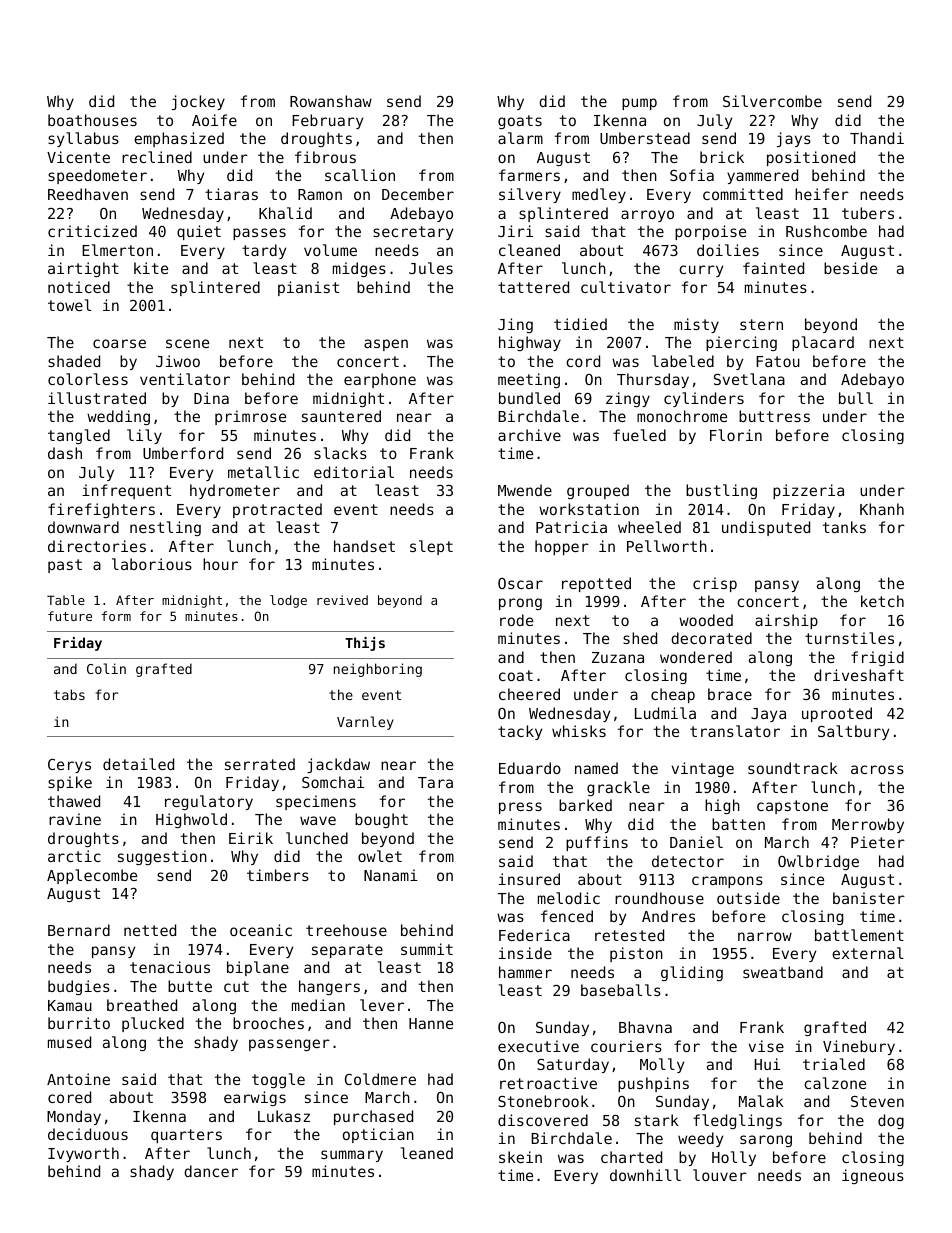  I want to click on pizzeria, so click(808, 491).
